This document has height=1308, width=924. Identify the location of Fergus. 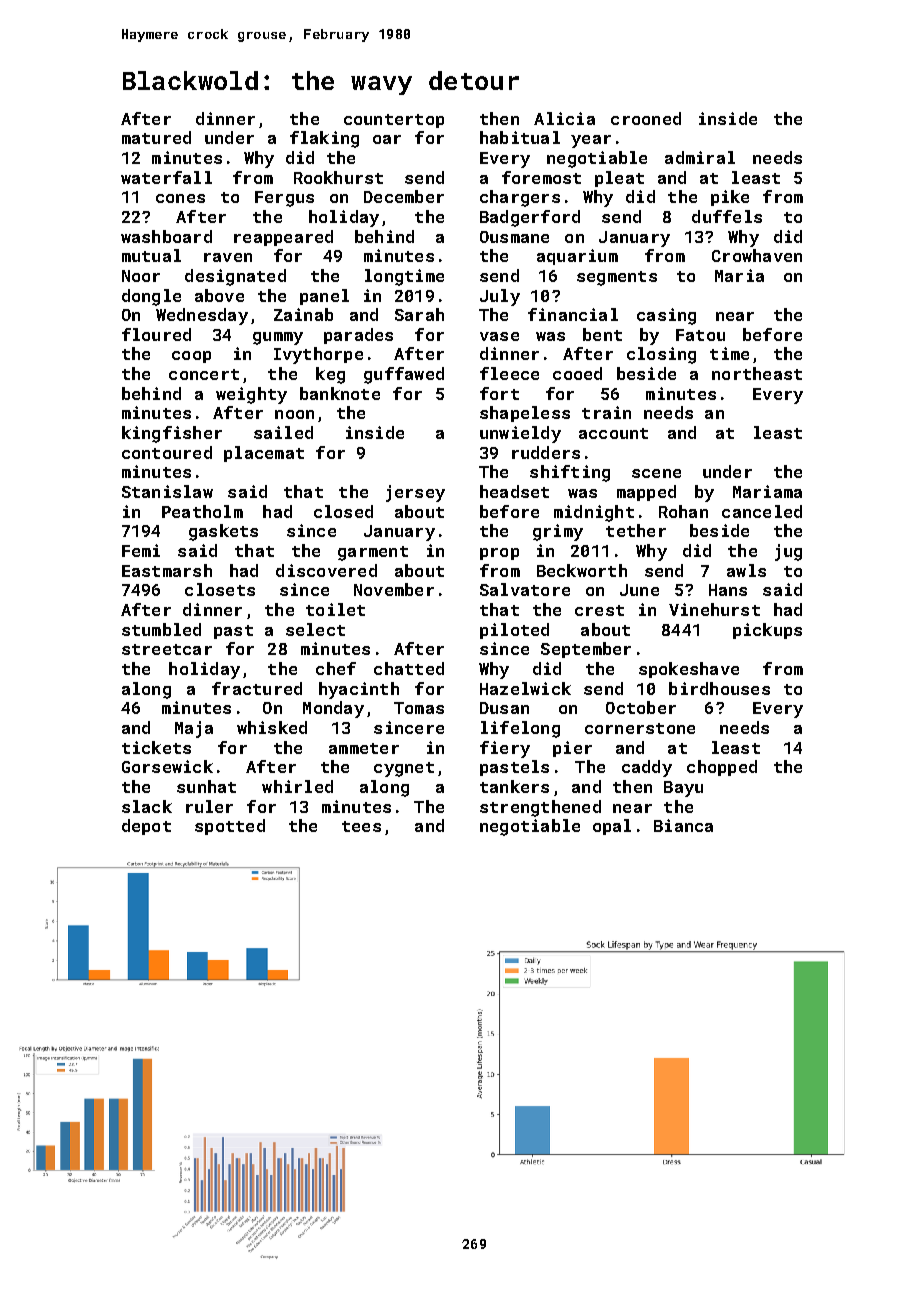
(284, 199).
